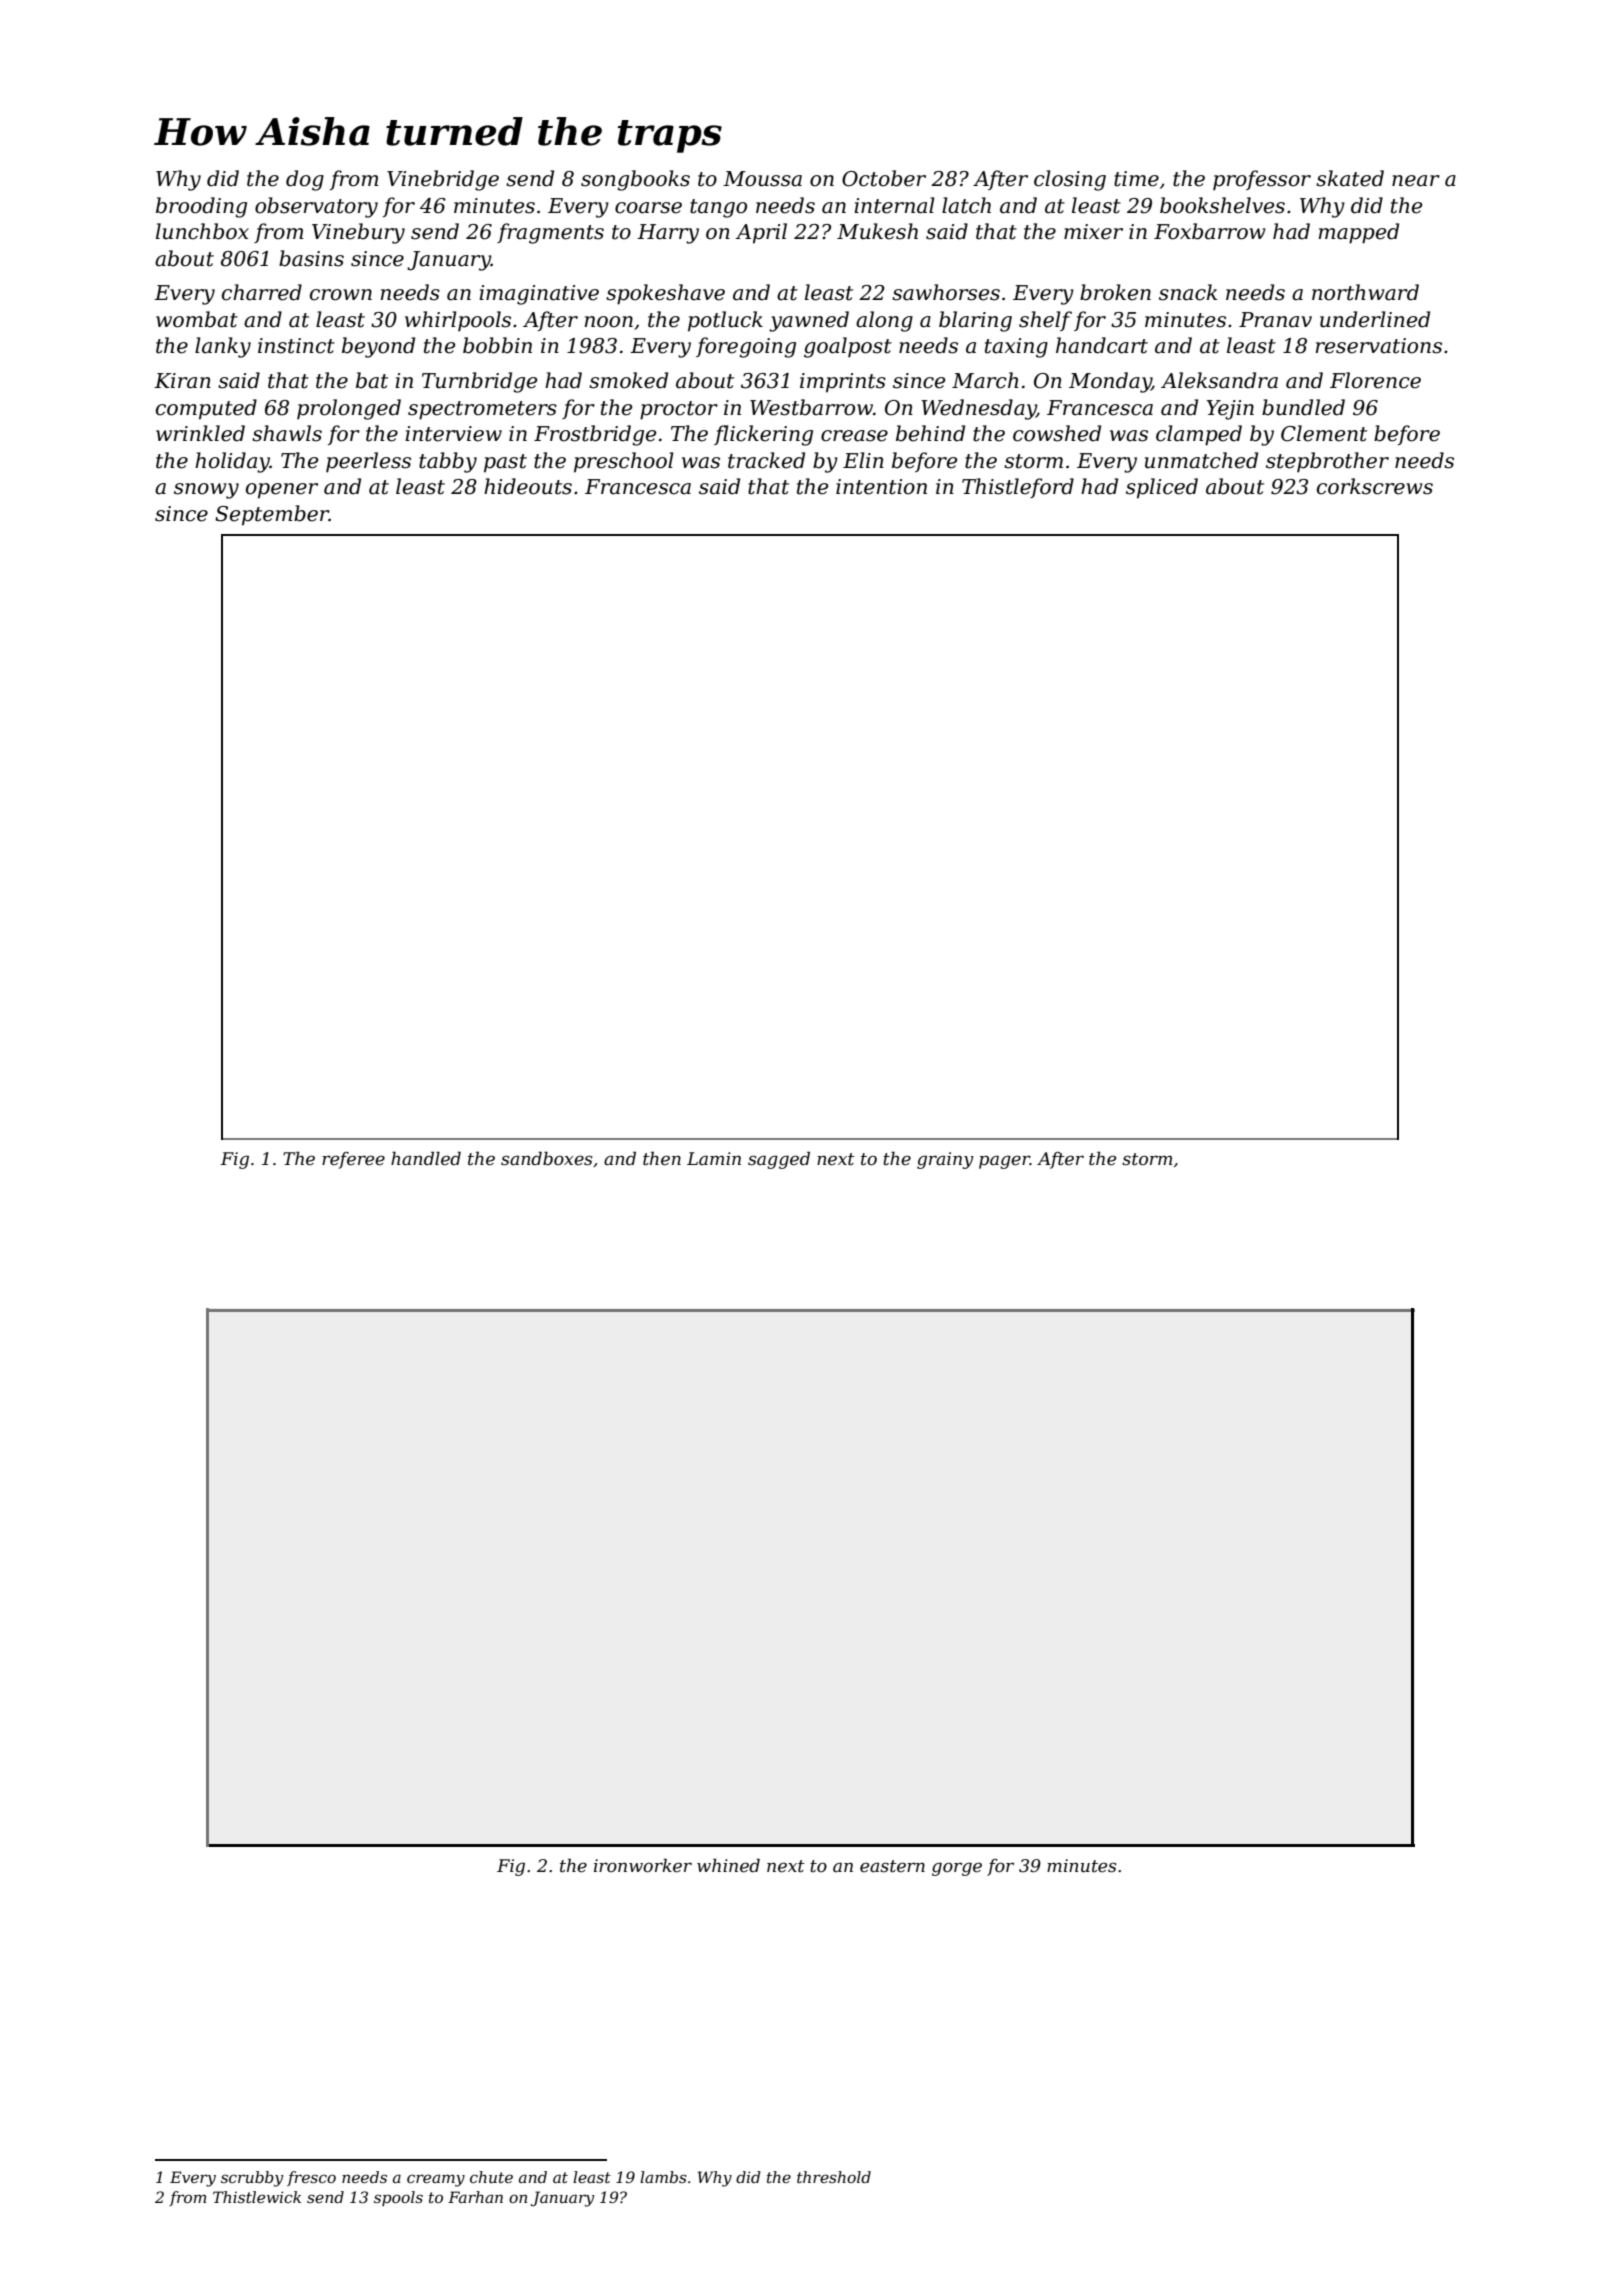  I want to click on tracked, so click(766, 460).
